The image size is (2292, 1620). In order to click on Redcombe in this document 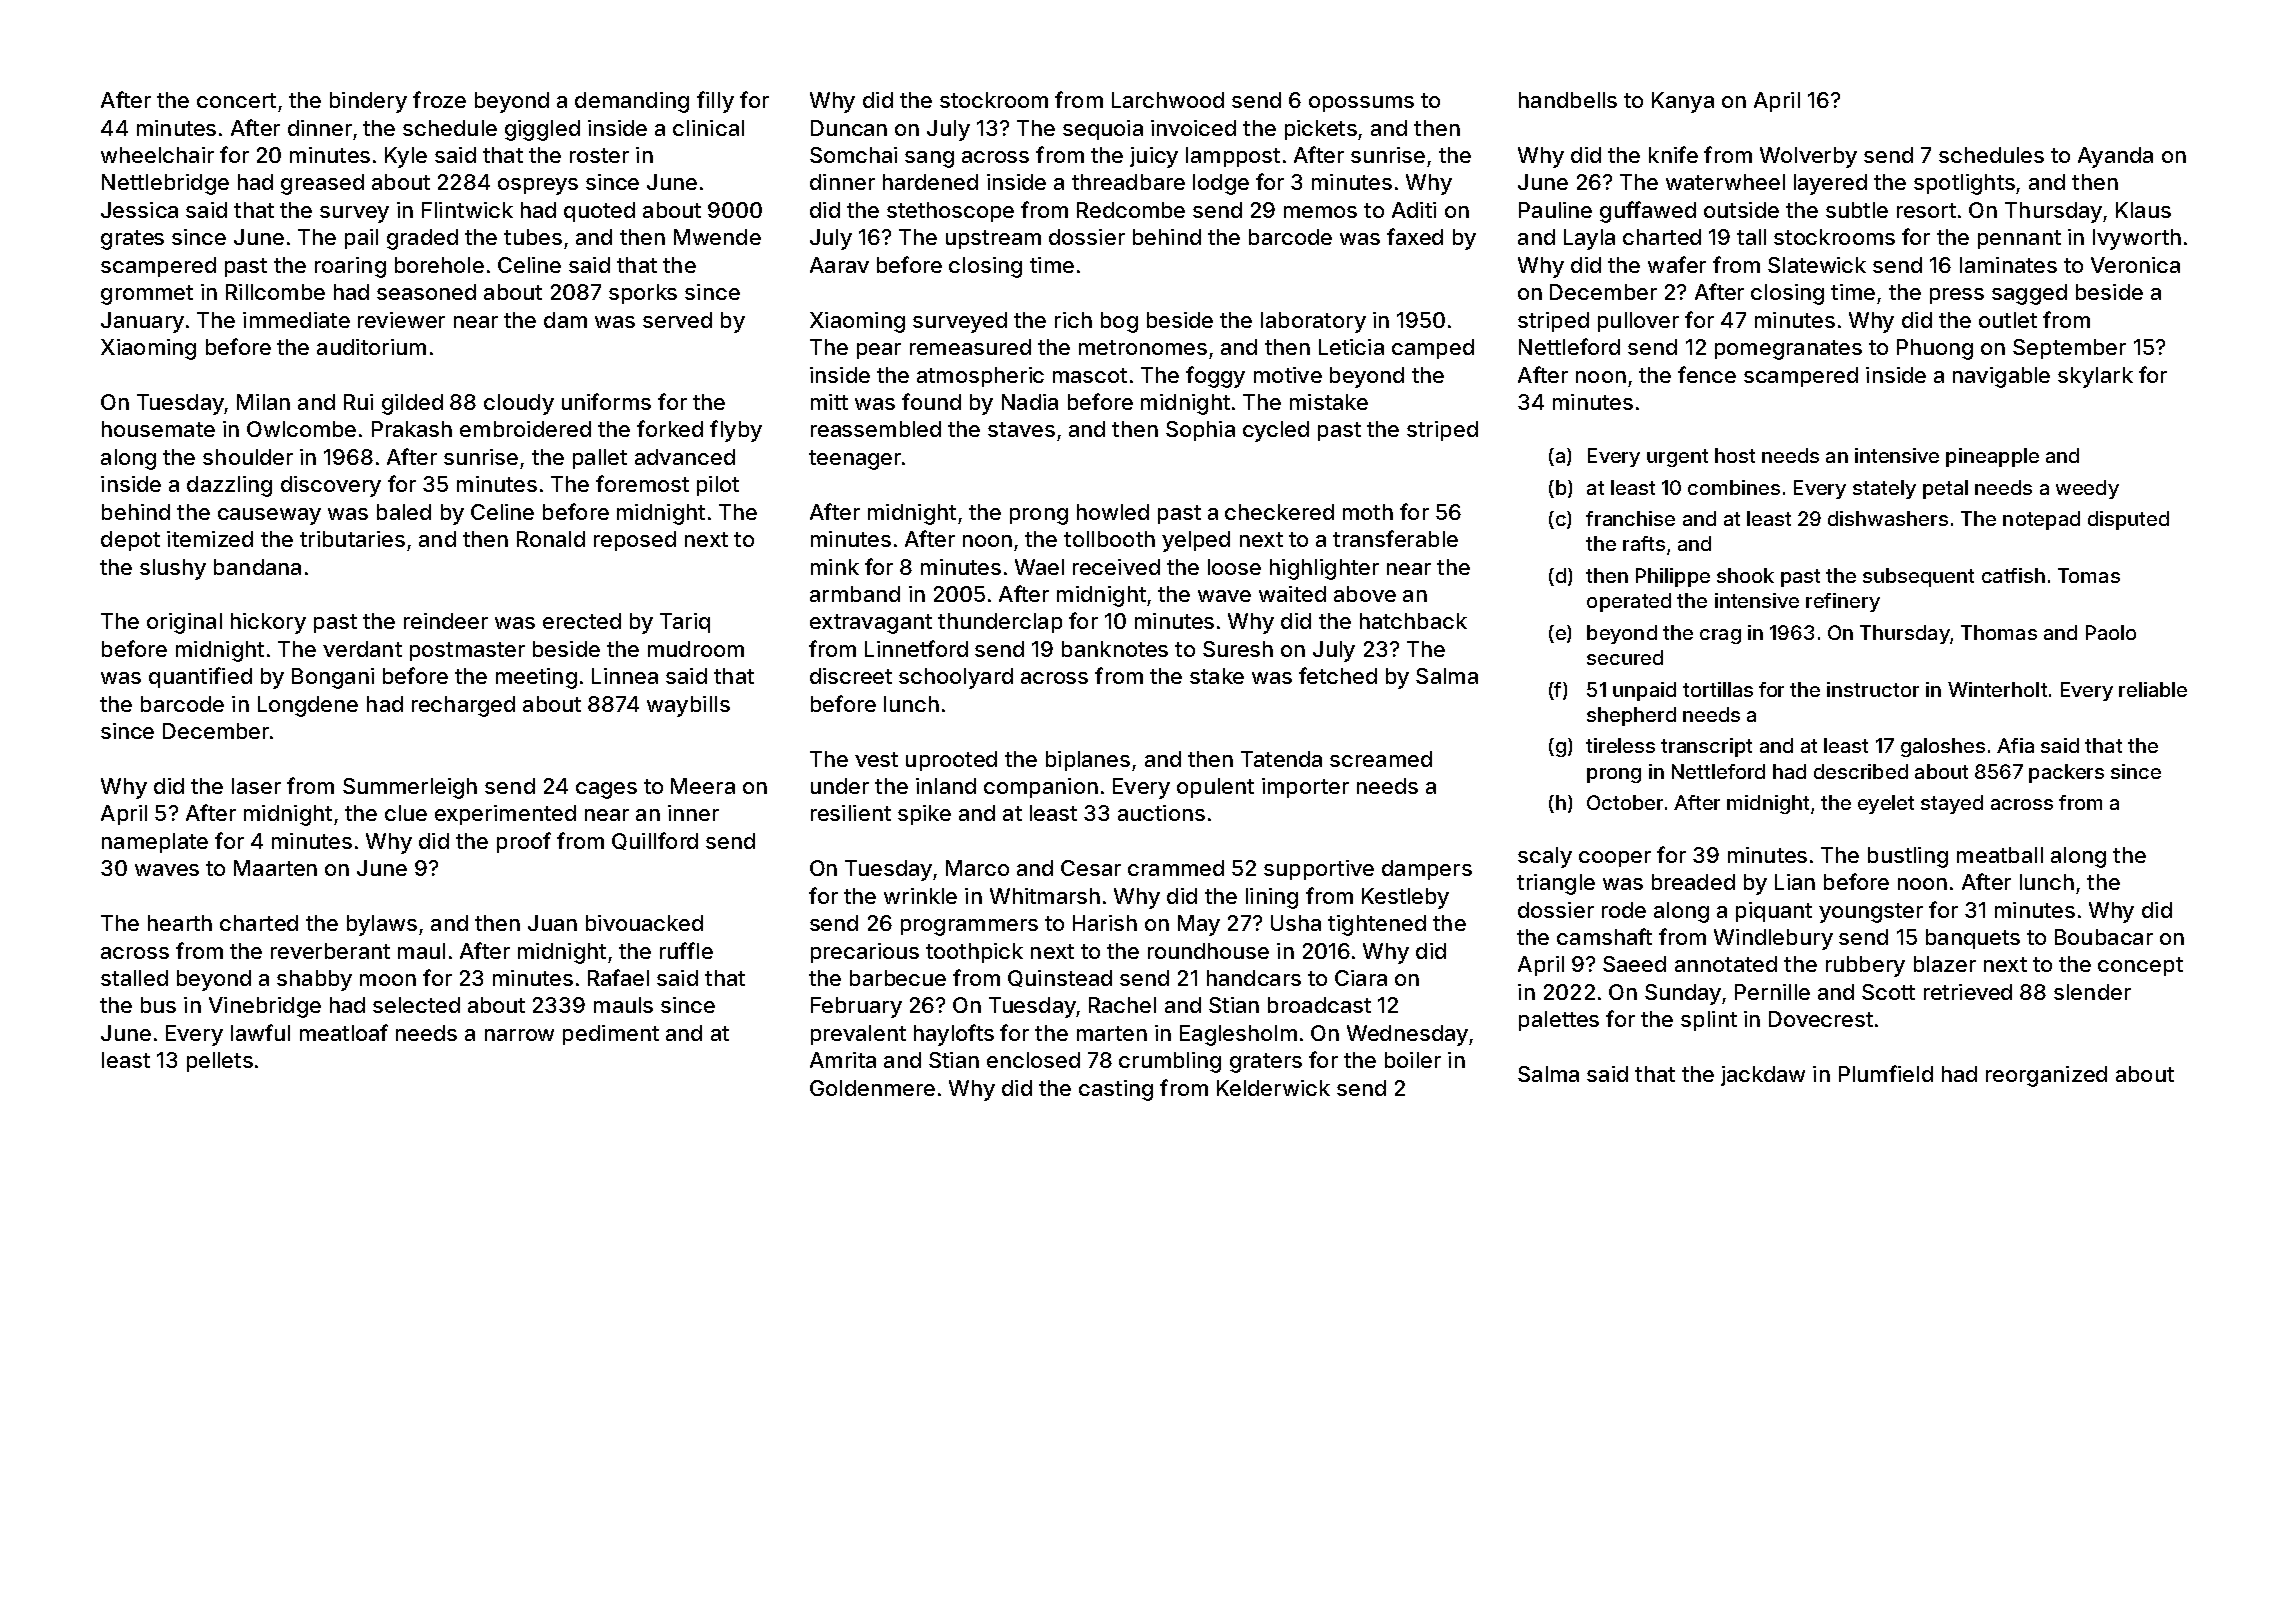, I will do `click(1131, 210)`.
